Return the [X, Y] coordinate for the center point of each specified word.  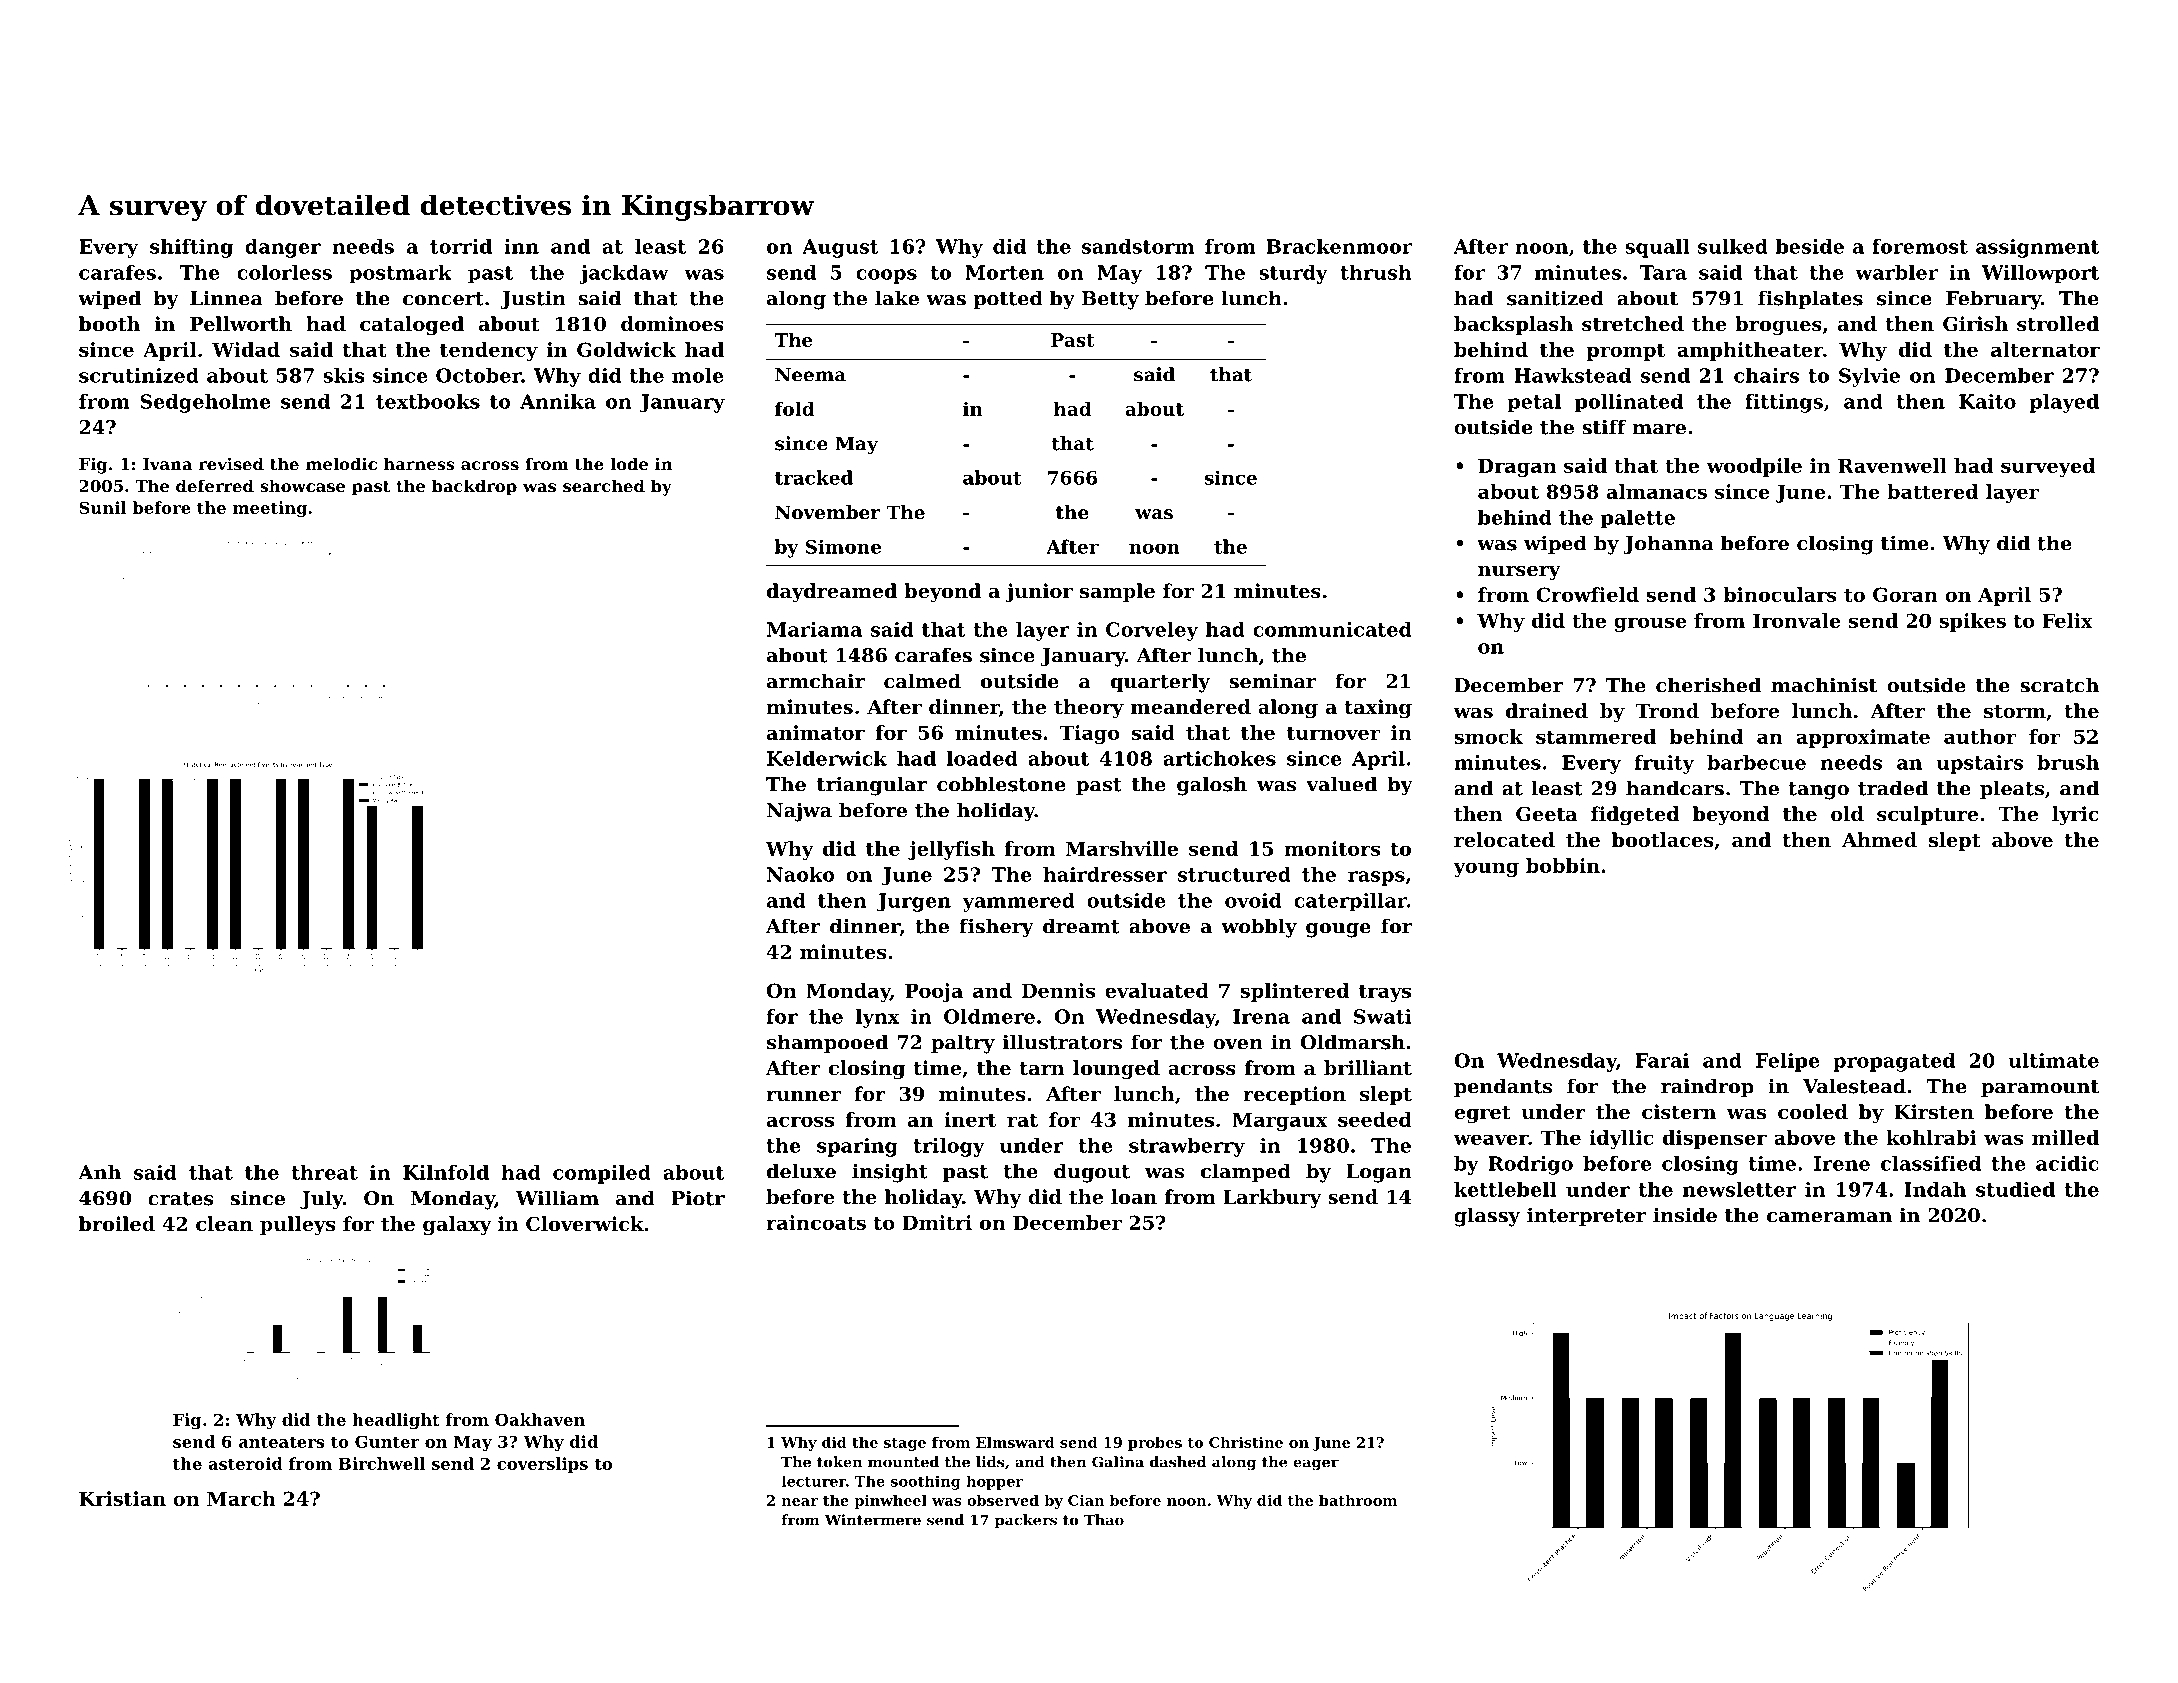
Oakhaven [540, 1419]
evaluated [1157, 990]
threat [325, 1172]
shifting [191, 248]
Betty [1110, 300]
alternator [2045, 349]
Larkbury [1272, 1198]
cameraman [1829, 1217]
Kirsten [1934, 1112]
